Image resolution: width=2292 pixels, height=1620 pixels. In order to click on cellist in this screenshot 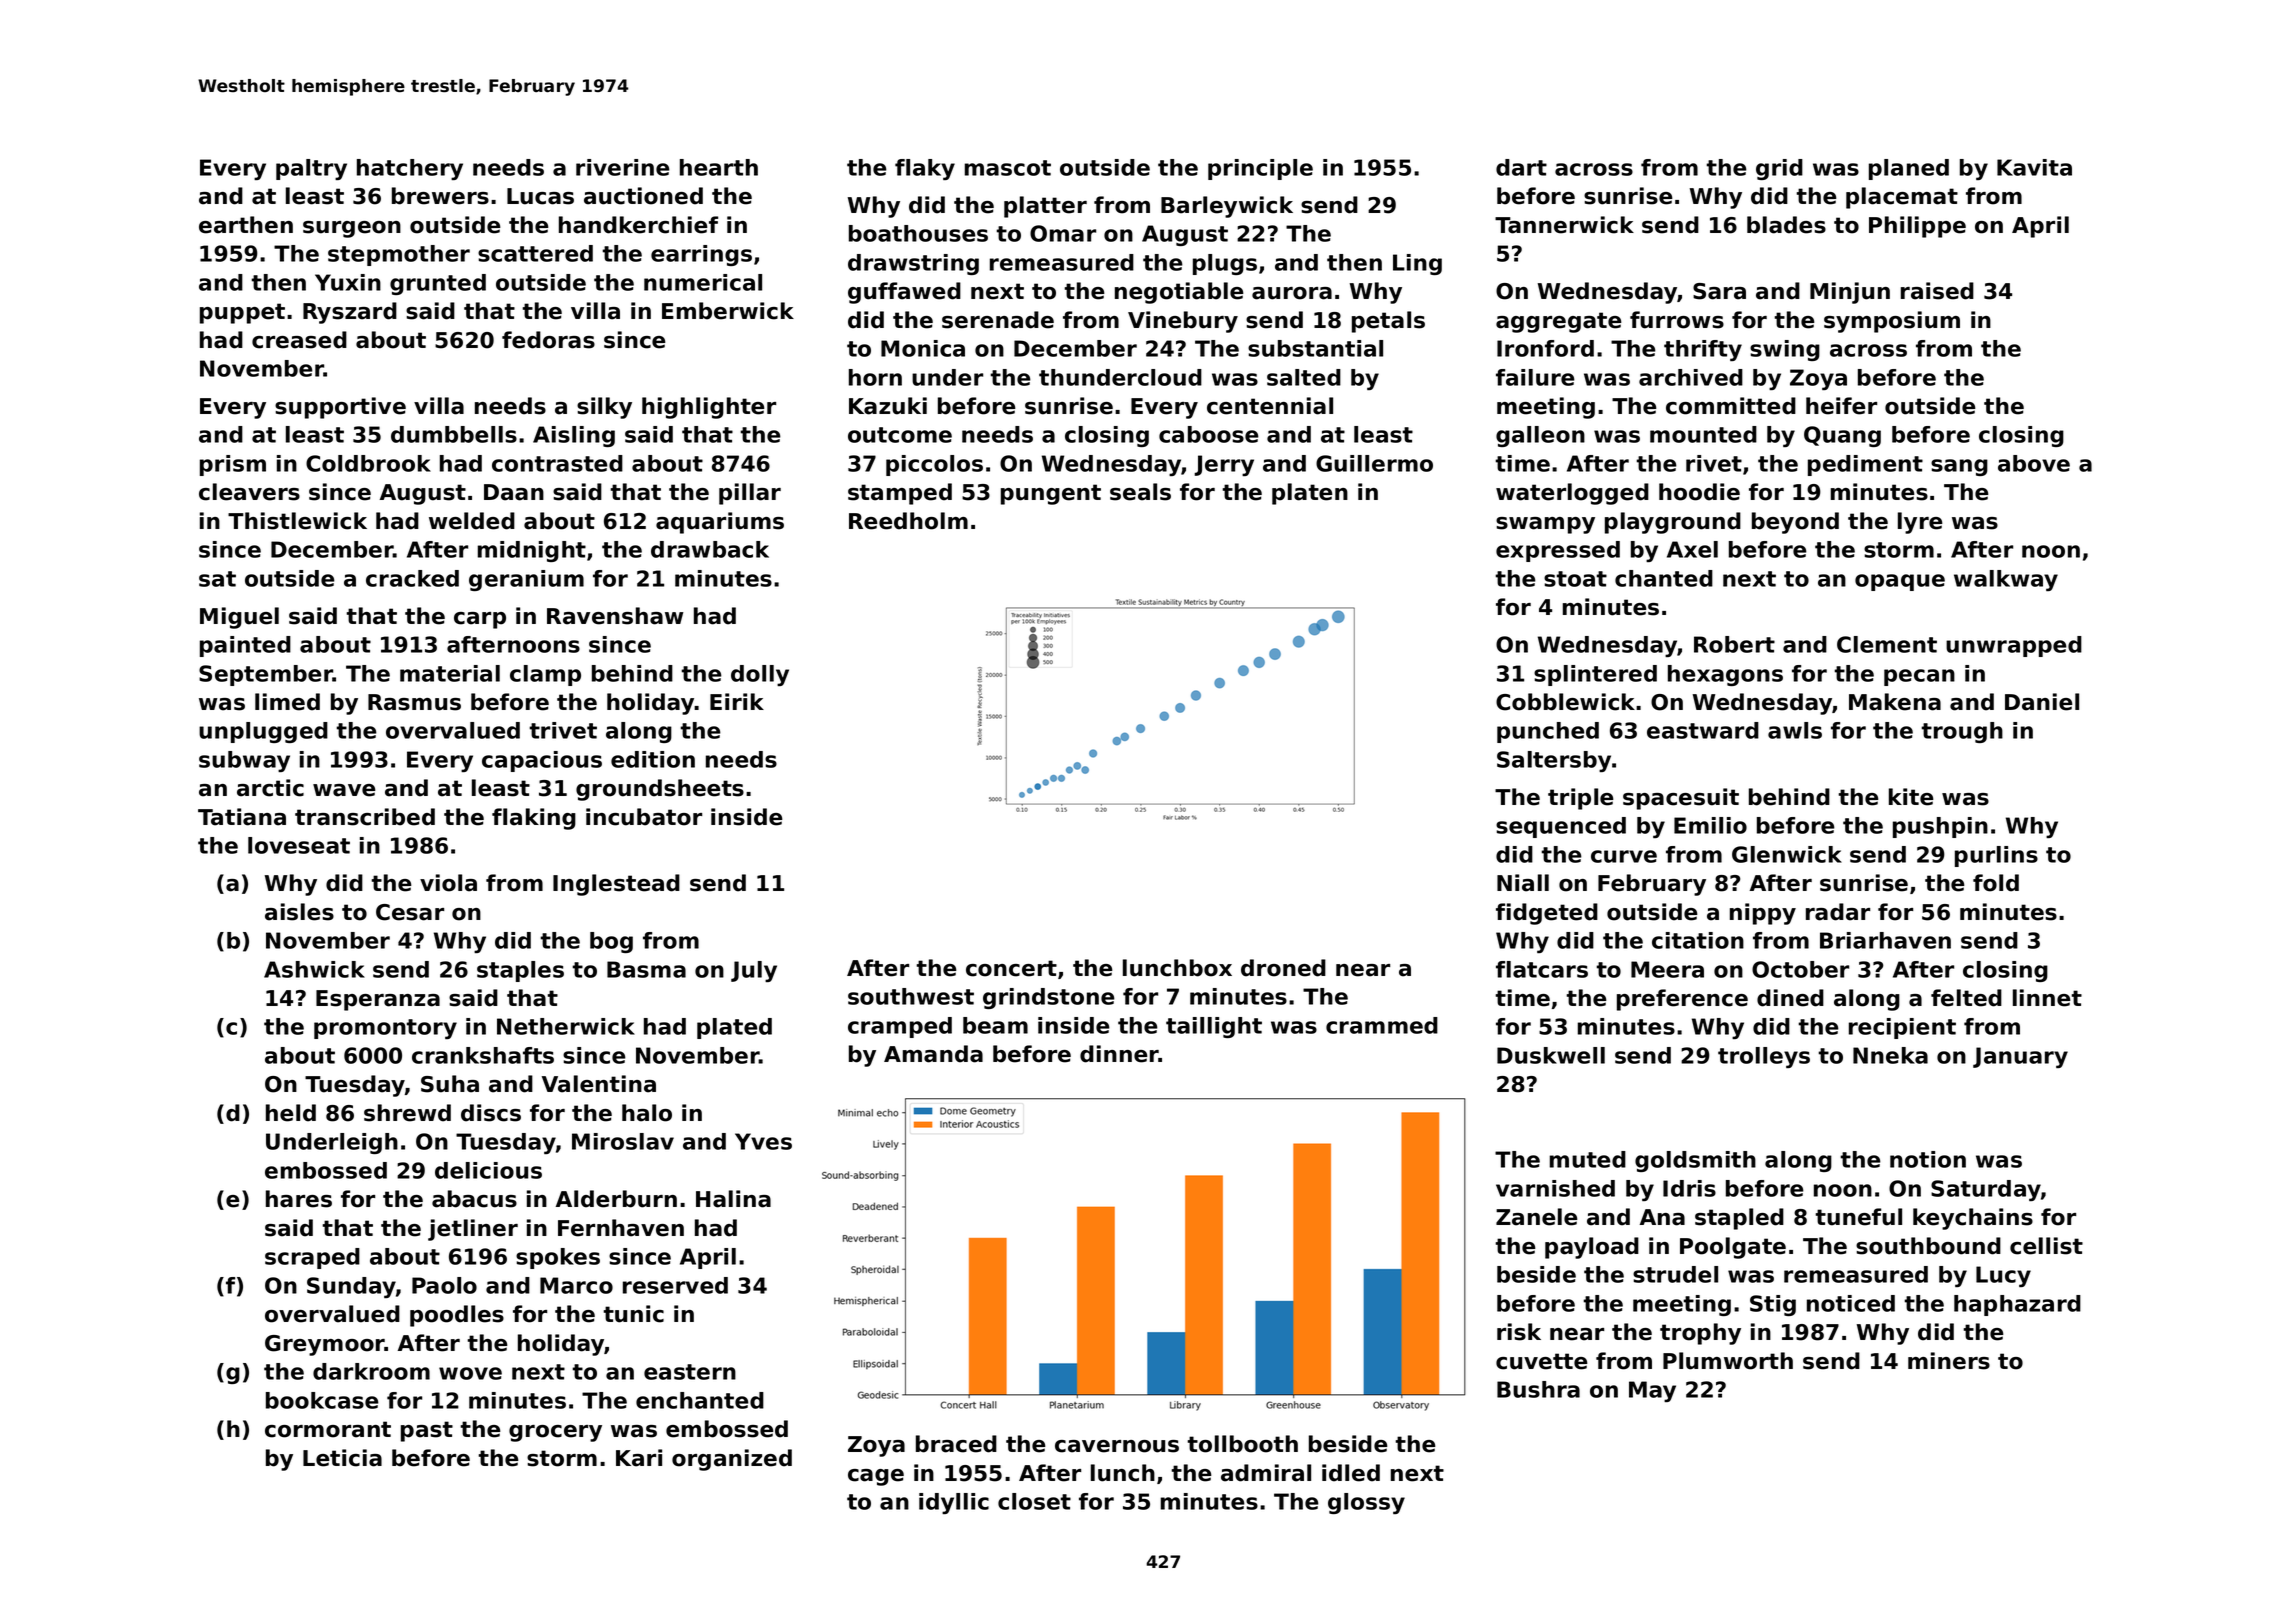, I will do `click(2046, 1246)`.
